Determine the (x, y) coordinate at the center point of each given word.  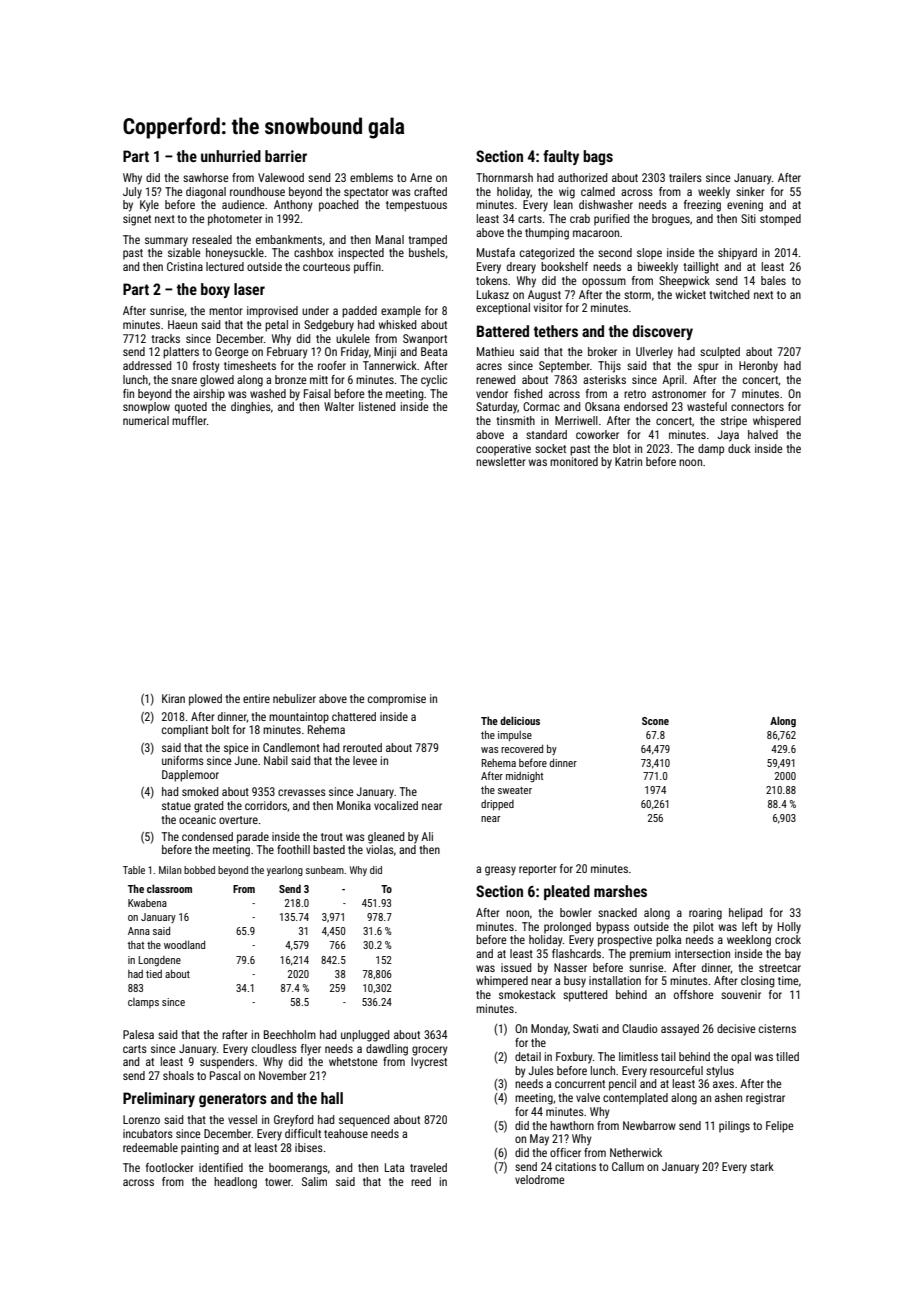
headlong (235, 1183)
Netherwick (636, 1152)
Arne (421, 177)
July (132, 193)
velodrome (539, 1179)
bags (598, 157)
